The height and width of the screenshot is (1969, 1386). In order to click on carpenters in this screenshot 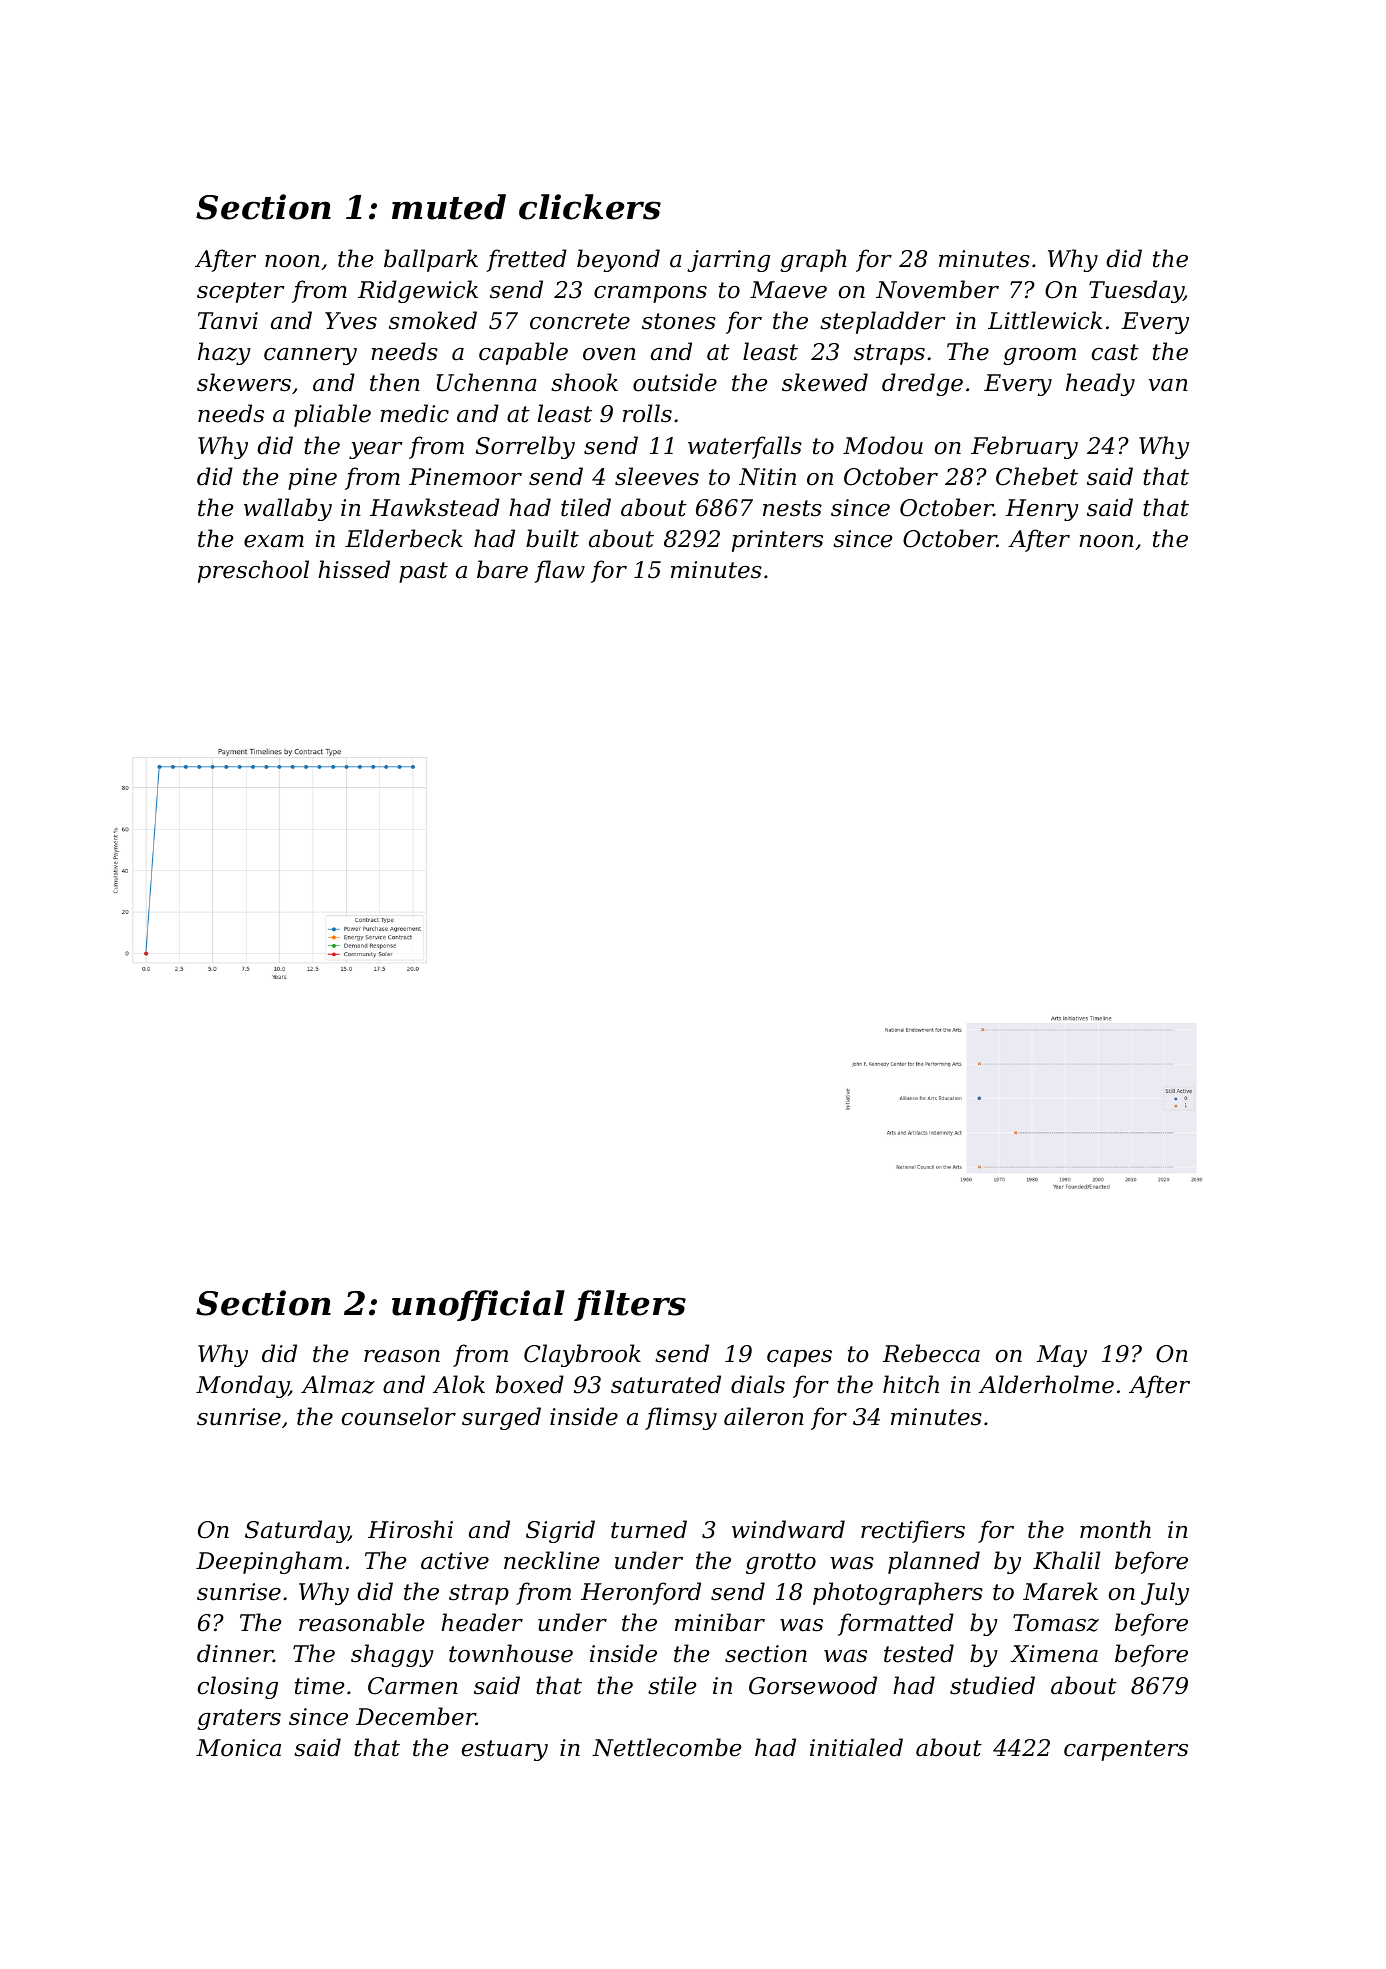, I will do `click(1126, 1750)`.
